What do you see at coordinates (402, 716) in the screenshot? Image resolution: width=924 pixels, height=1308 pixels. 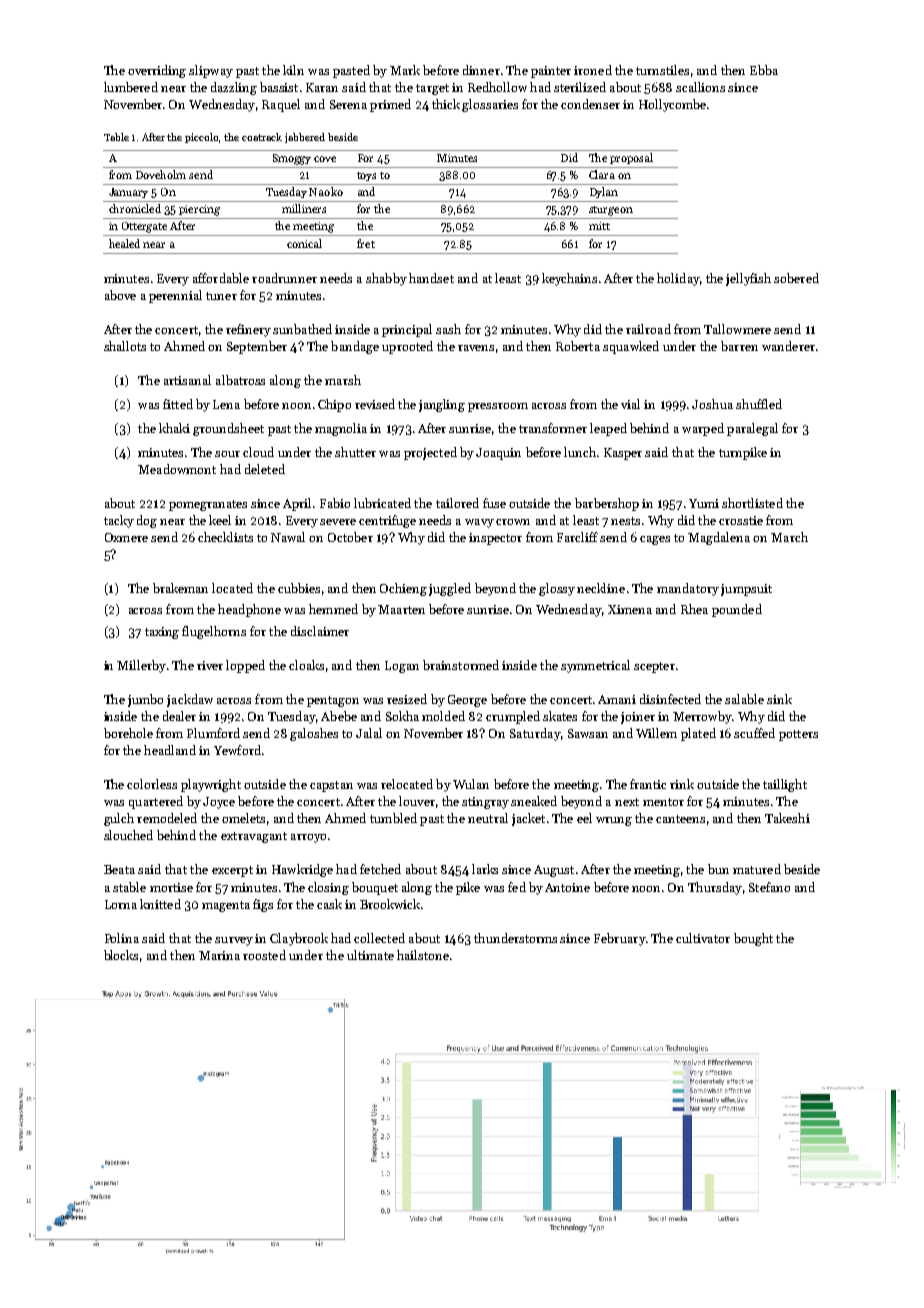 I see `Sokha` at bounding box center [402, 716].
